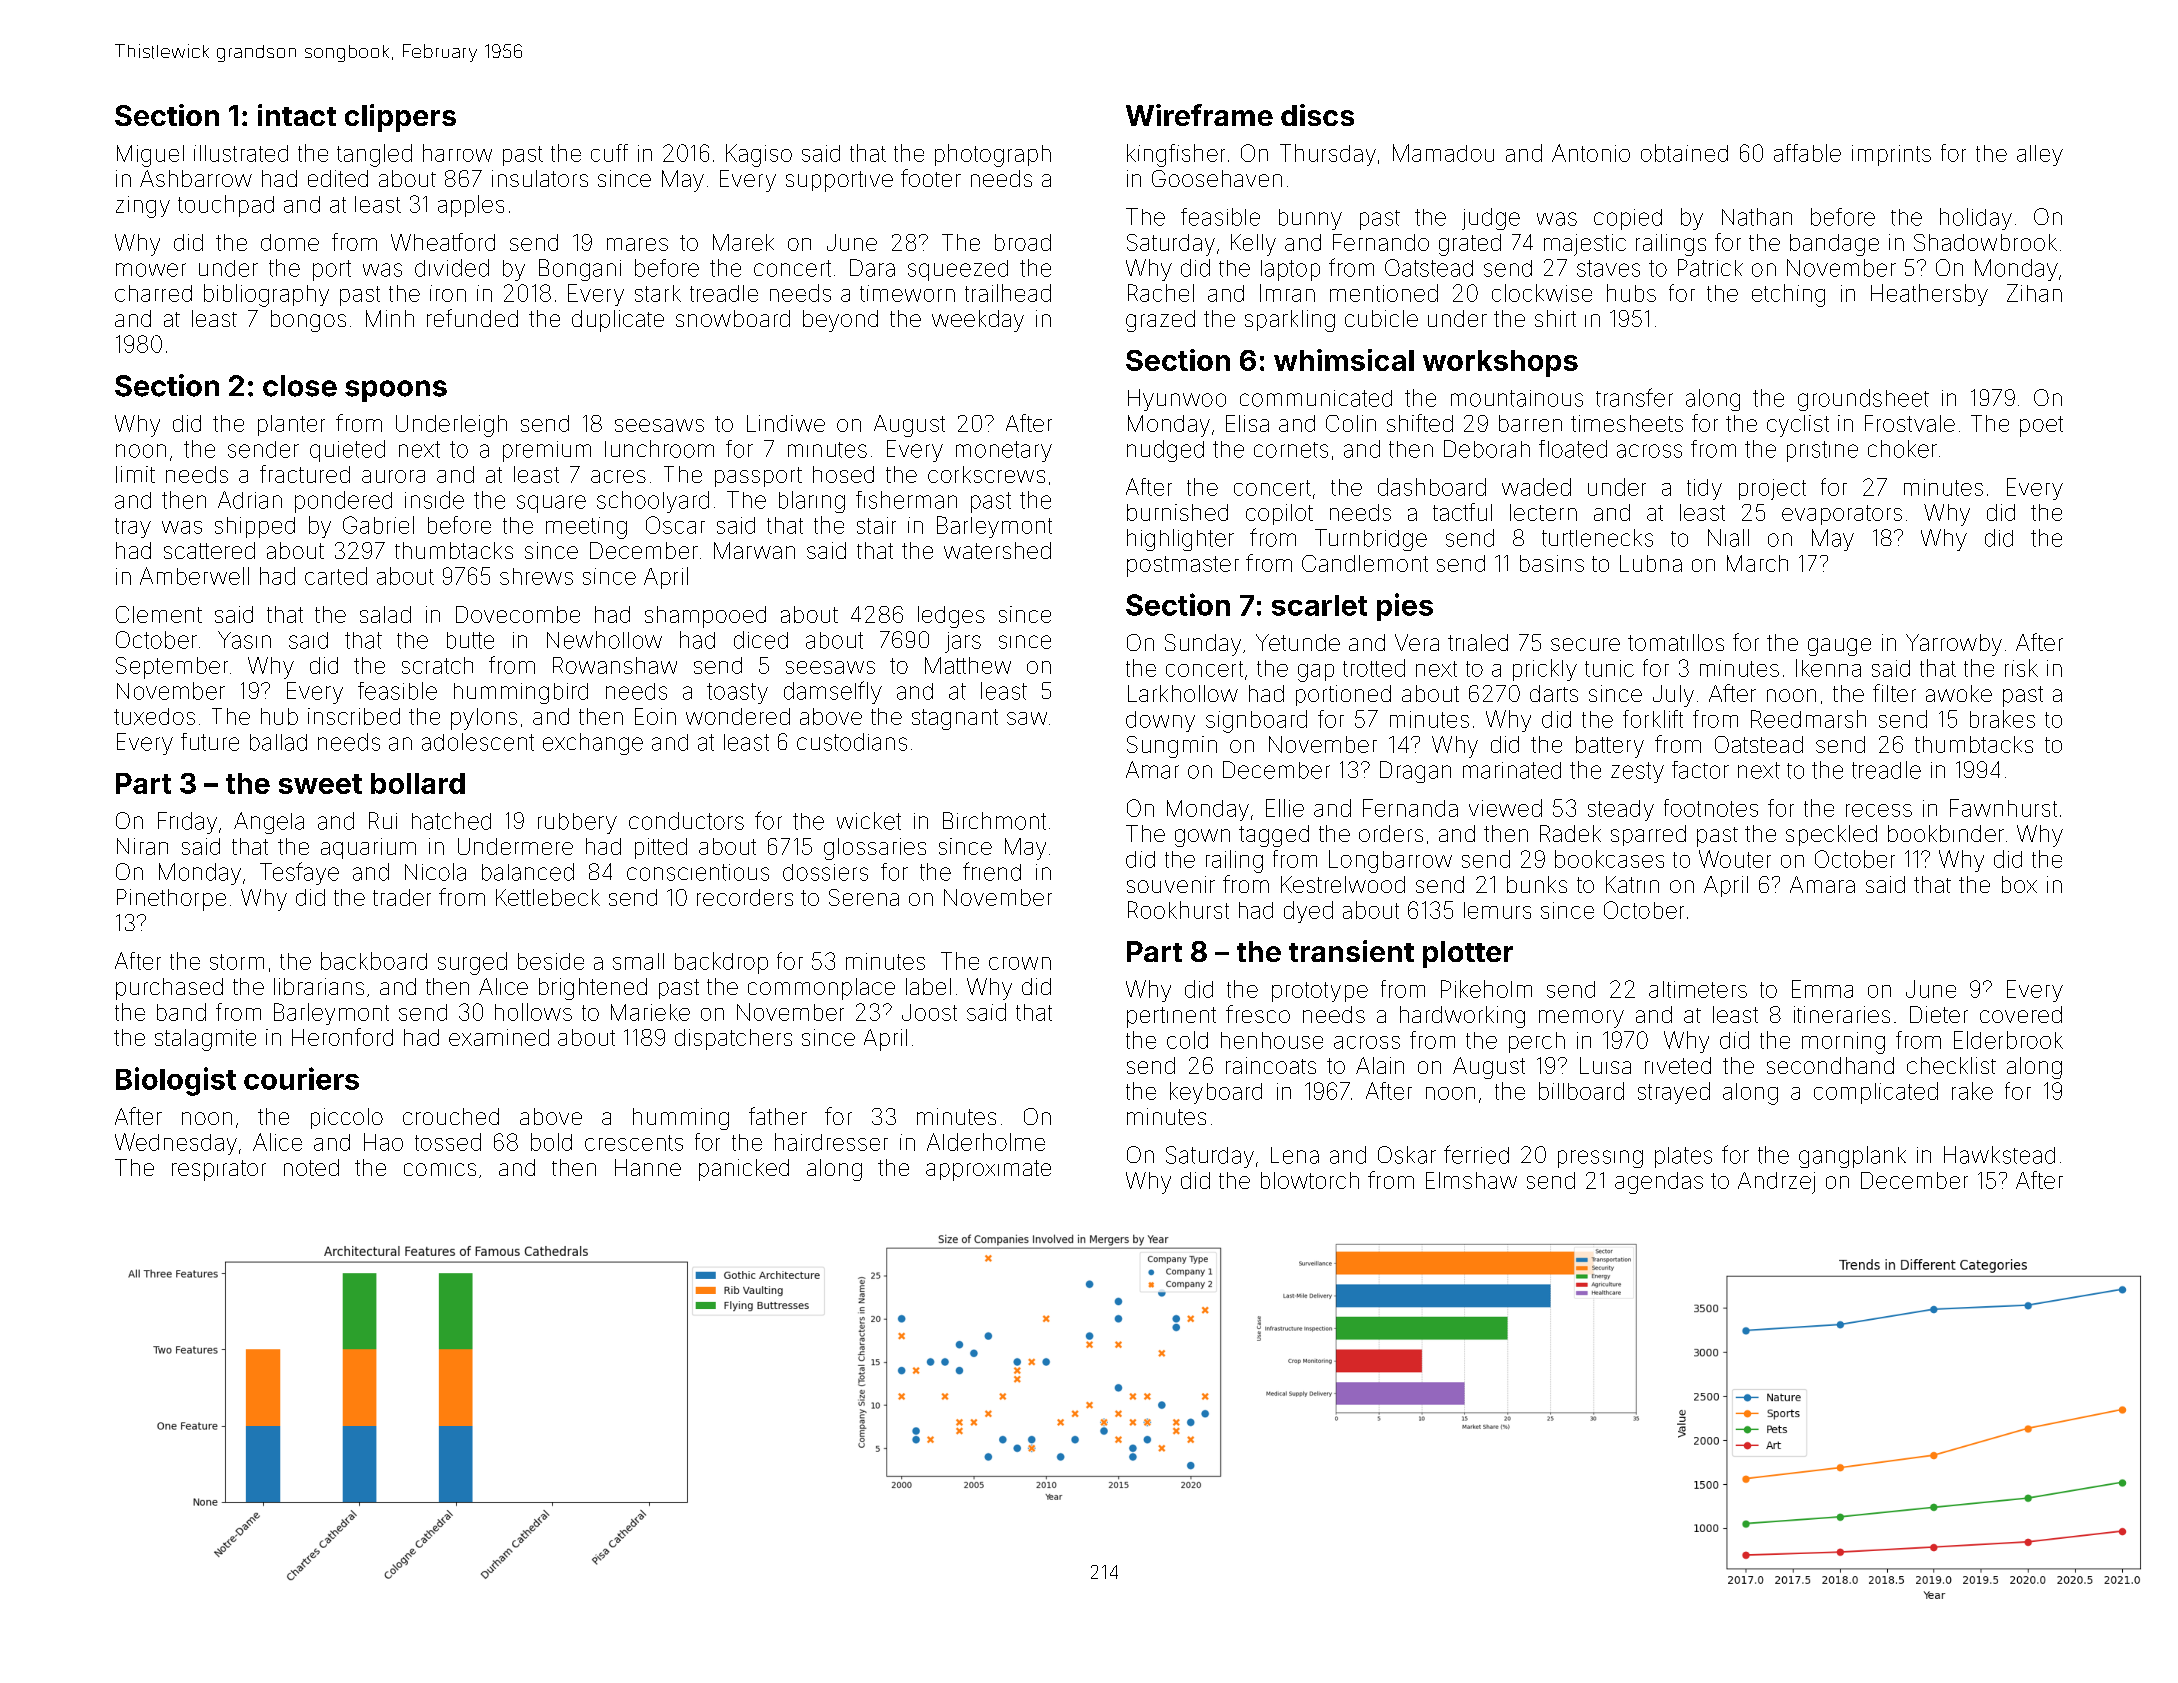 The width and height of the document is (2178, 1683). I want to click on Wireframe, so click(1199, 115).
